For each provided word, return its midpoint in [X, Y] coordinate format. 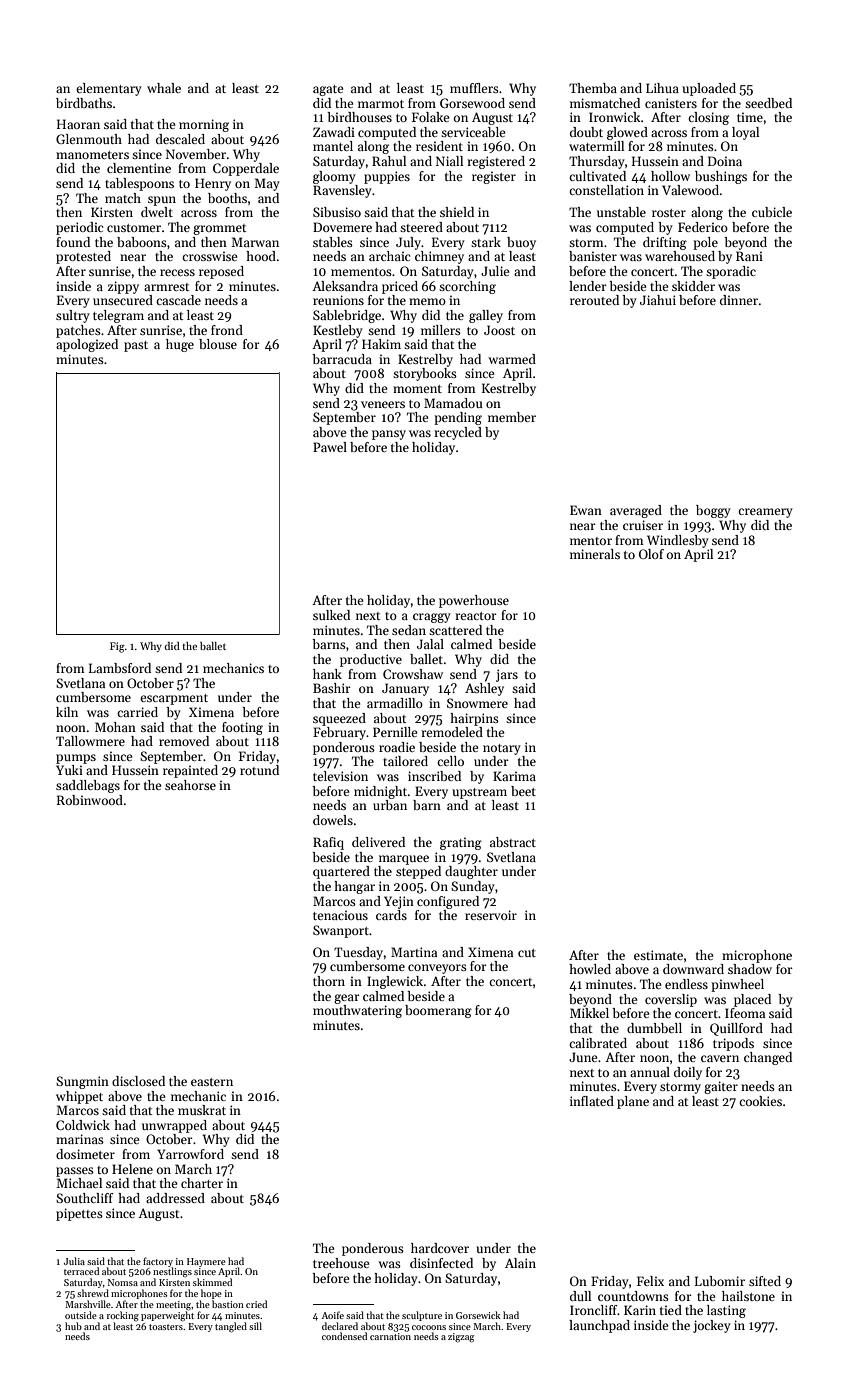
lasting [726, 1311]
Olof [651, 554]
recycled [458, 433]
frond [227, 330]
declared [340, 1326]
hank [327, 674]
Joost [499, 330]
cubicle [772, 212]
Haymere [206, 1262]
